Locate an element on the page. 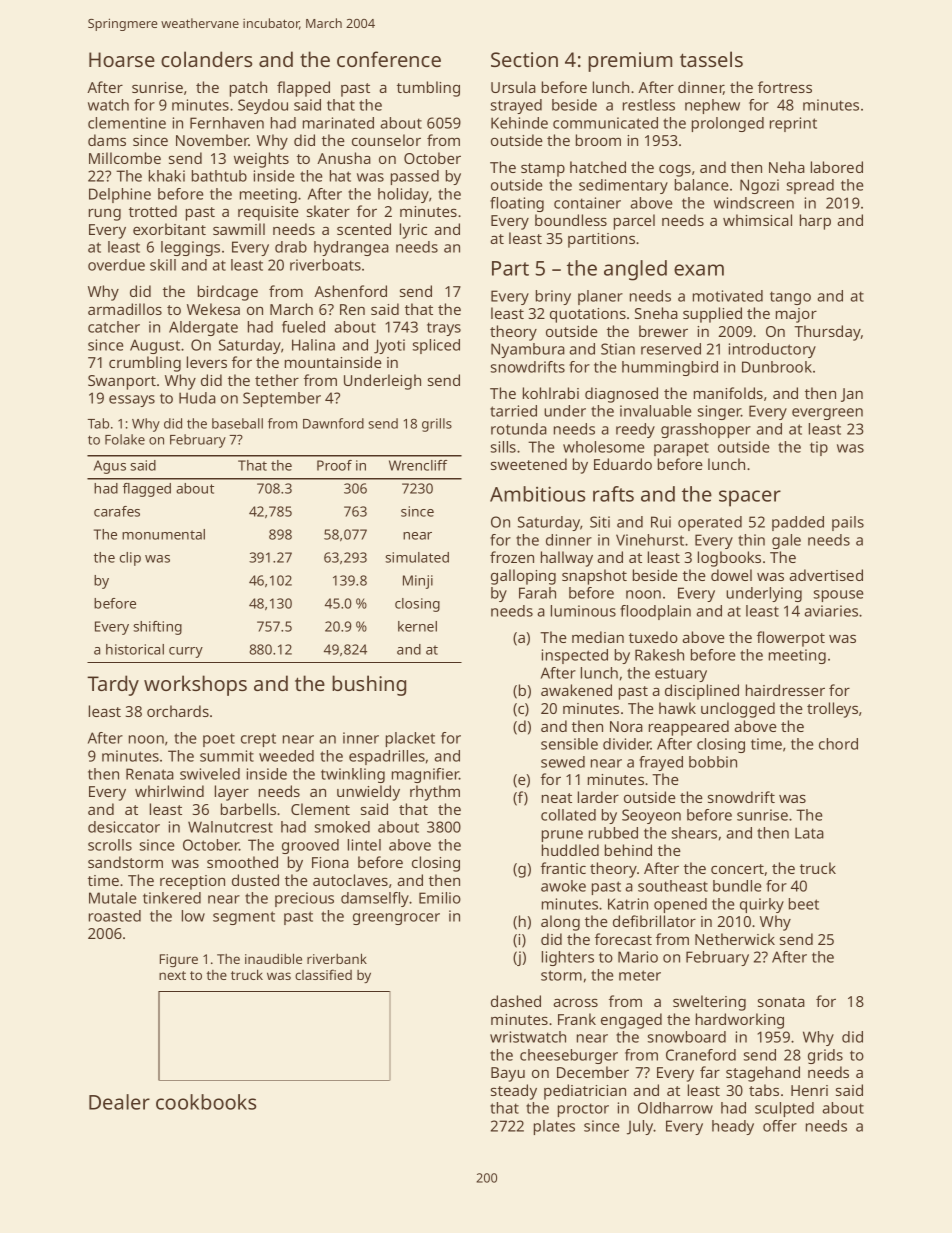  grids is located at coordinates (825, 1056).
